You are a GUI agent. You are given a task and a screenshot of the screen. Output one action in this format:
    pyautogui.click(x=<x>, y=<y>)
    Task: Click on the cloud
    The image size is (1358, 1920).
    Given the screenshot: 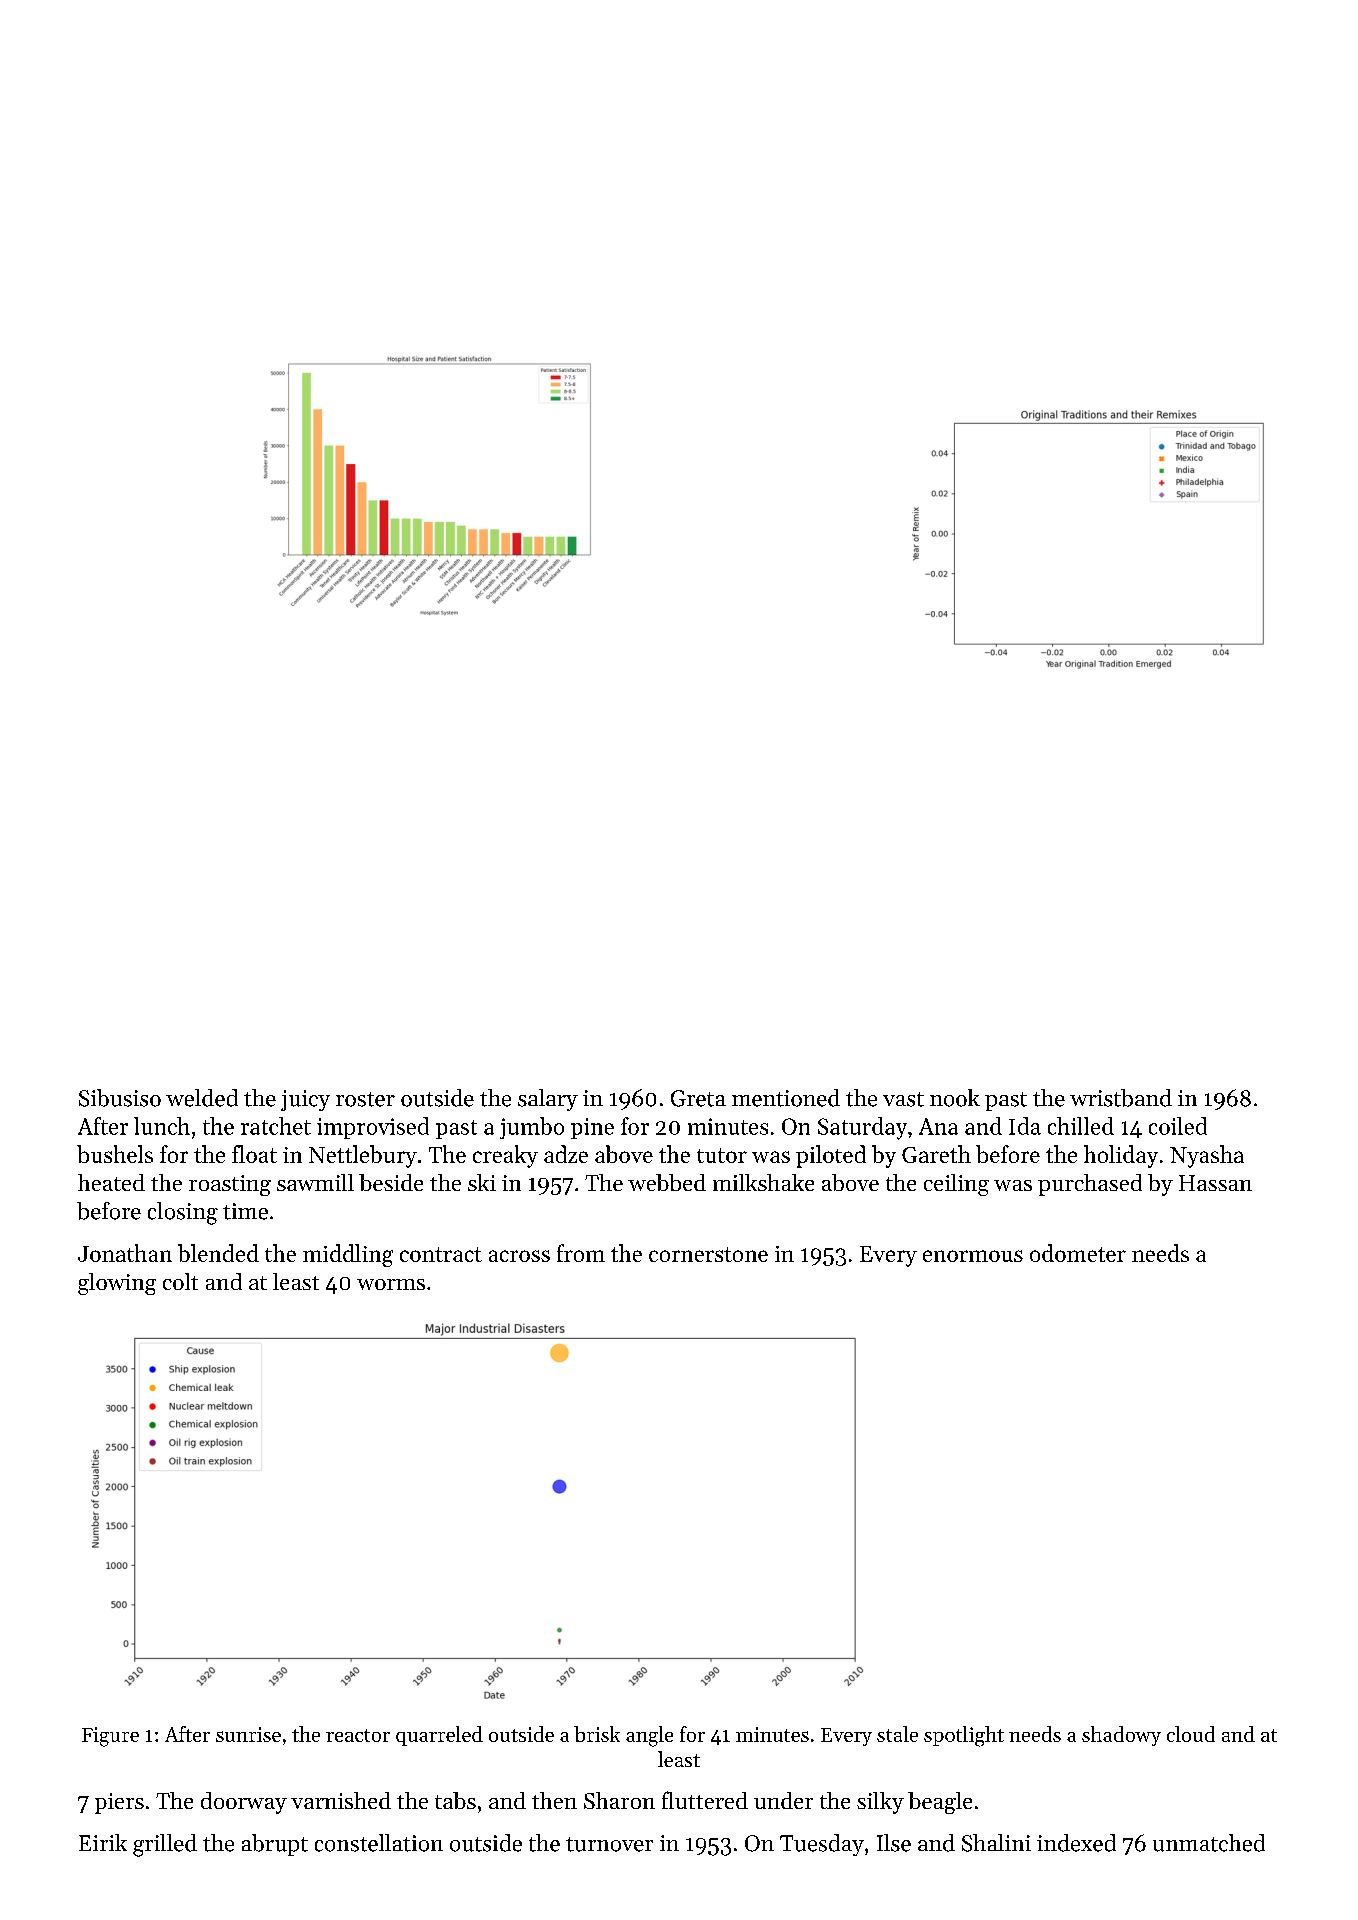 What is the action you would take?
    pyautogui.click(x=1191, y=1734)
